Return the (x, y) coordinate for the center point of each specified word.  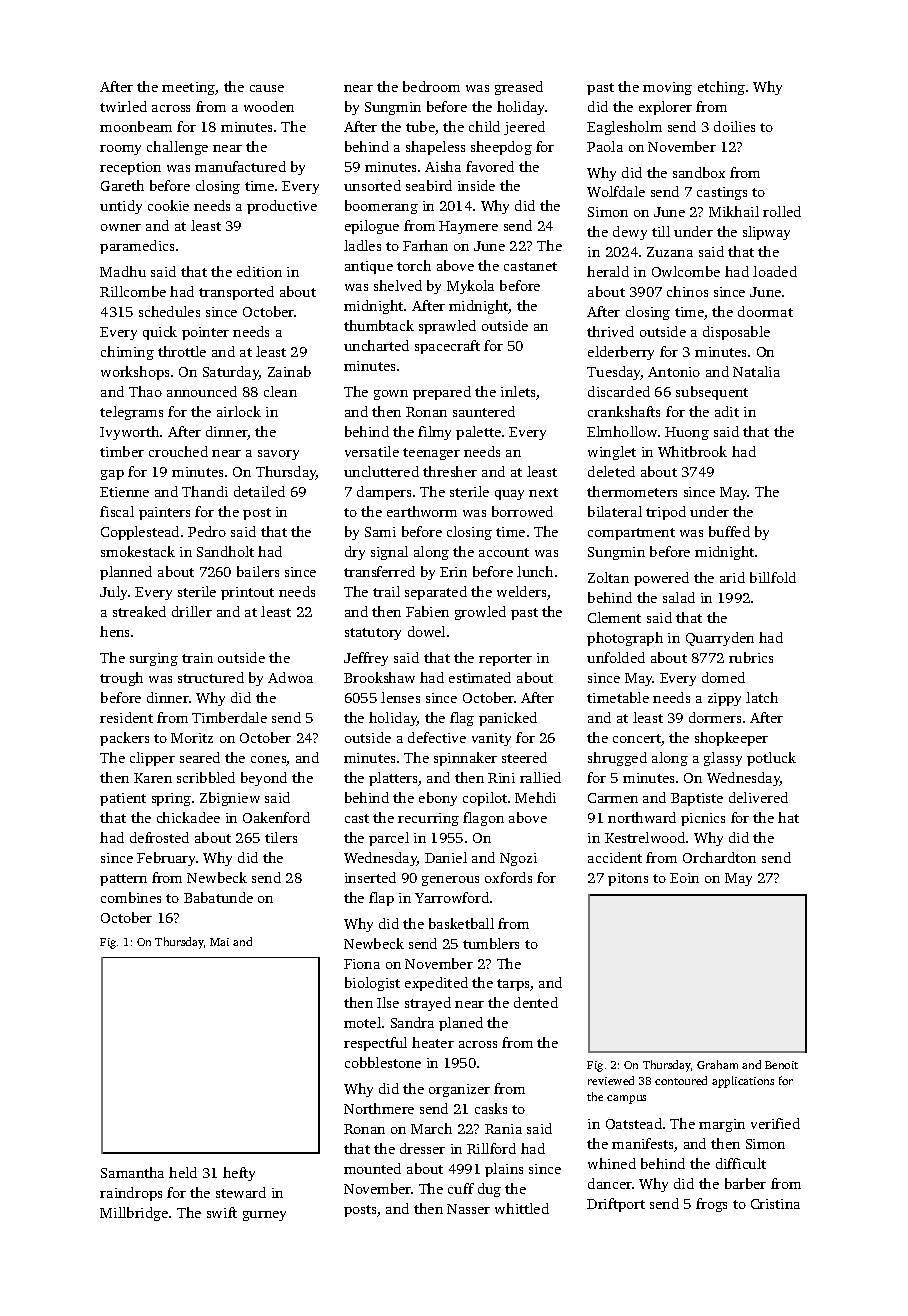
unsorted (372, 185)
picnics (703, 819)
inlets (518, 391)
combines (131, 897)
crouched (178, 451)
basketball (461, 923)
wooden (269, 106)
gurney (264, 1216)
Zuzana (670, 252)
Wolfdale (616, 191)
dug (489, 1190)
